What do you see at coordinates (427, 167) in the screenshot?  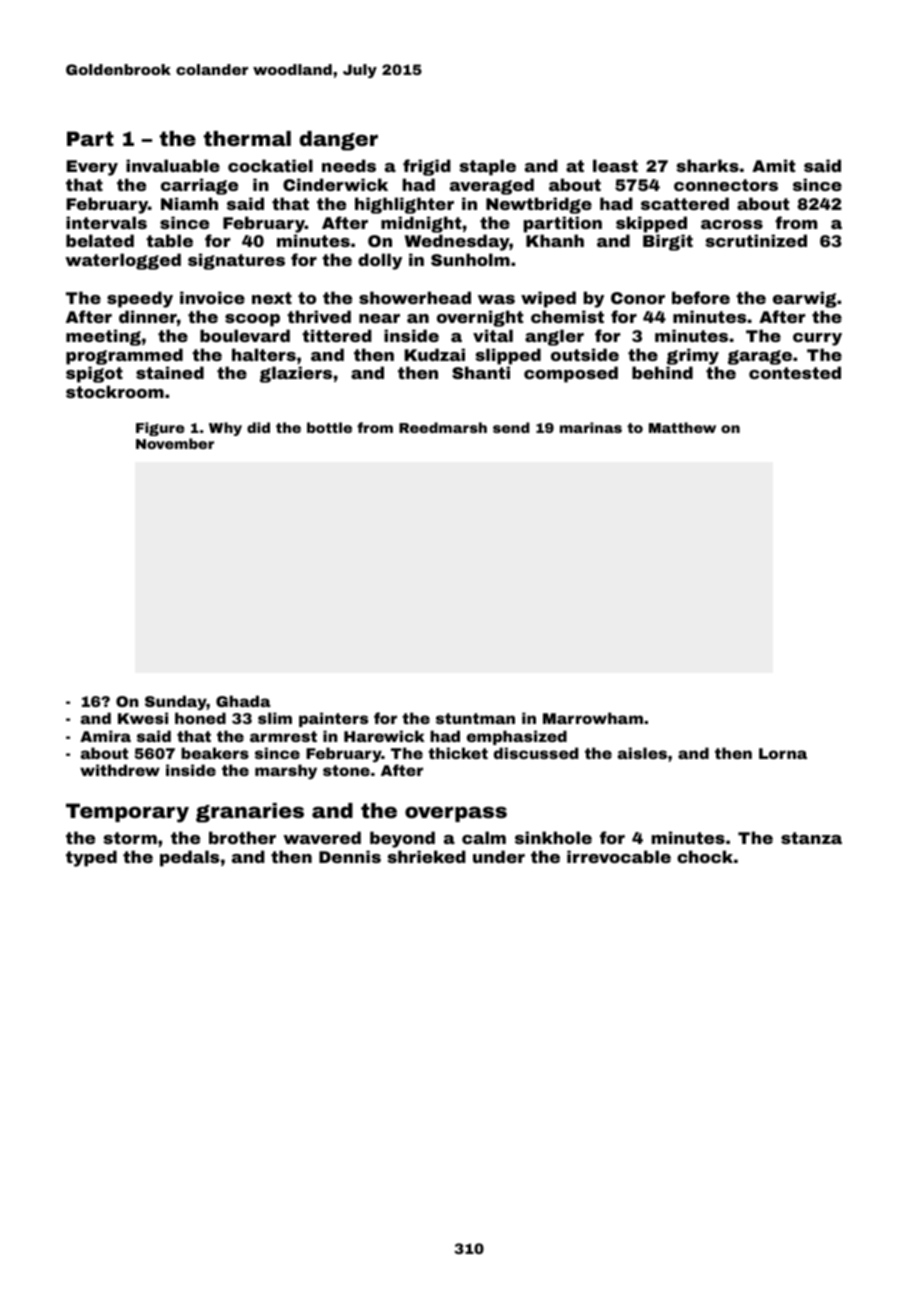 I see `frigid` at bounding box center [427, 167].
